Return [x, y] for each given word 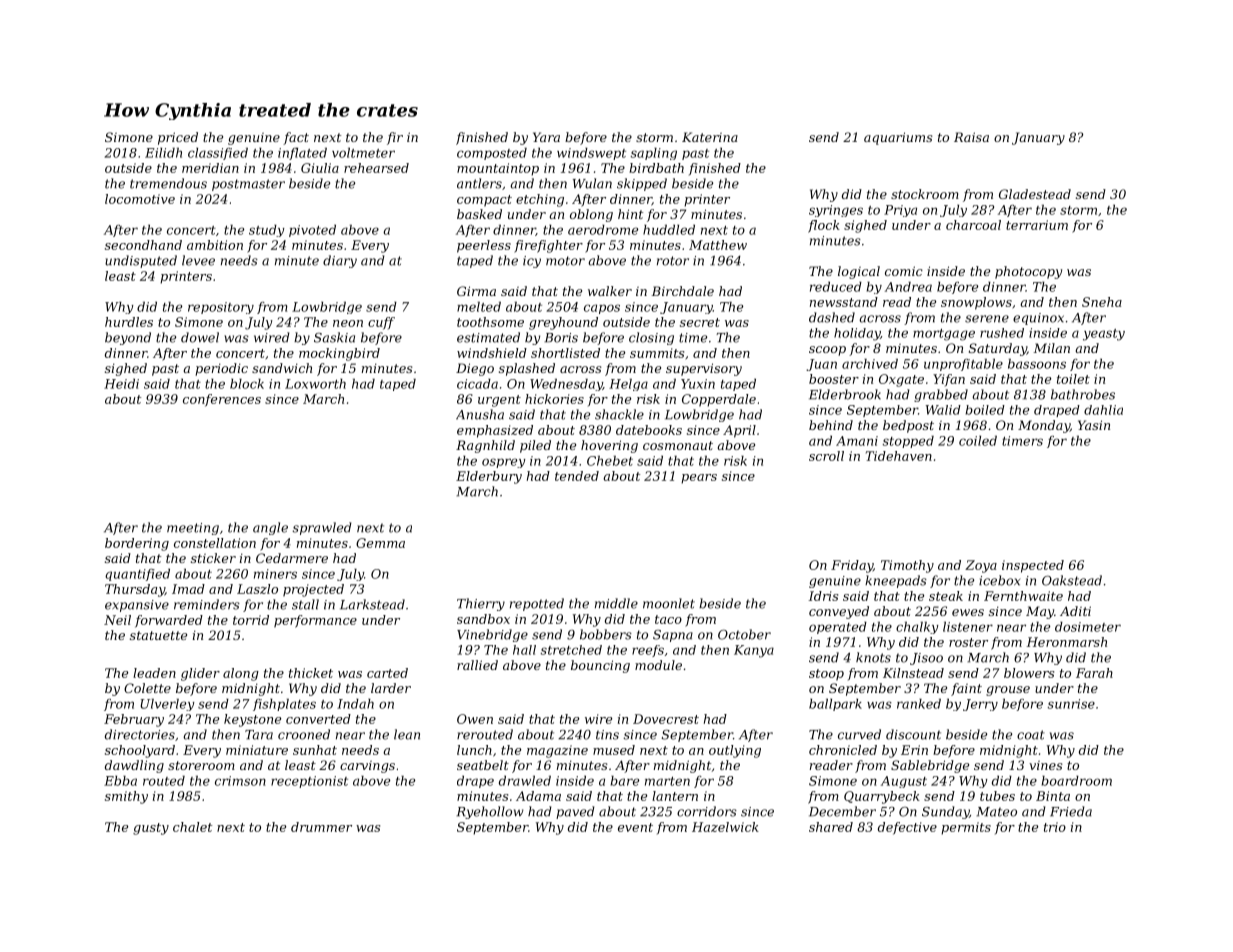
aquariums [898, 138]
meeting [193, 529]
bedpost [908, 426]
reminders [207, 604]
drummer [321, 827]
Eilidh [163, 152]
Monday [1044, 426]
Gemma [380, 543]
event [635, 827]
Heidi [121, 383]
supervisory [704, 369]
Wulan [592, 183]
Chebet [610, 460]
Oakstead [1072, 580]
